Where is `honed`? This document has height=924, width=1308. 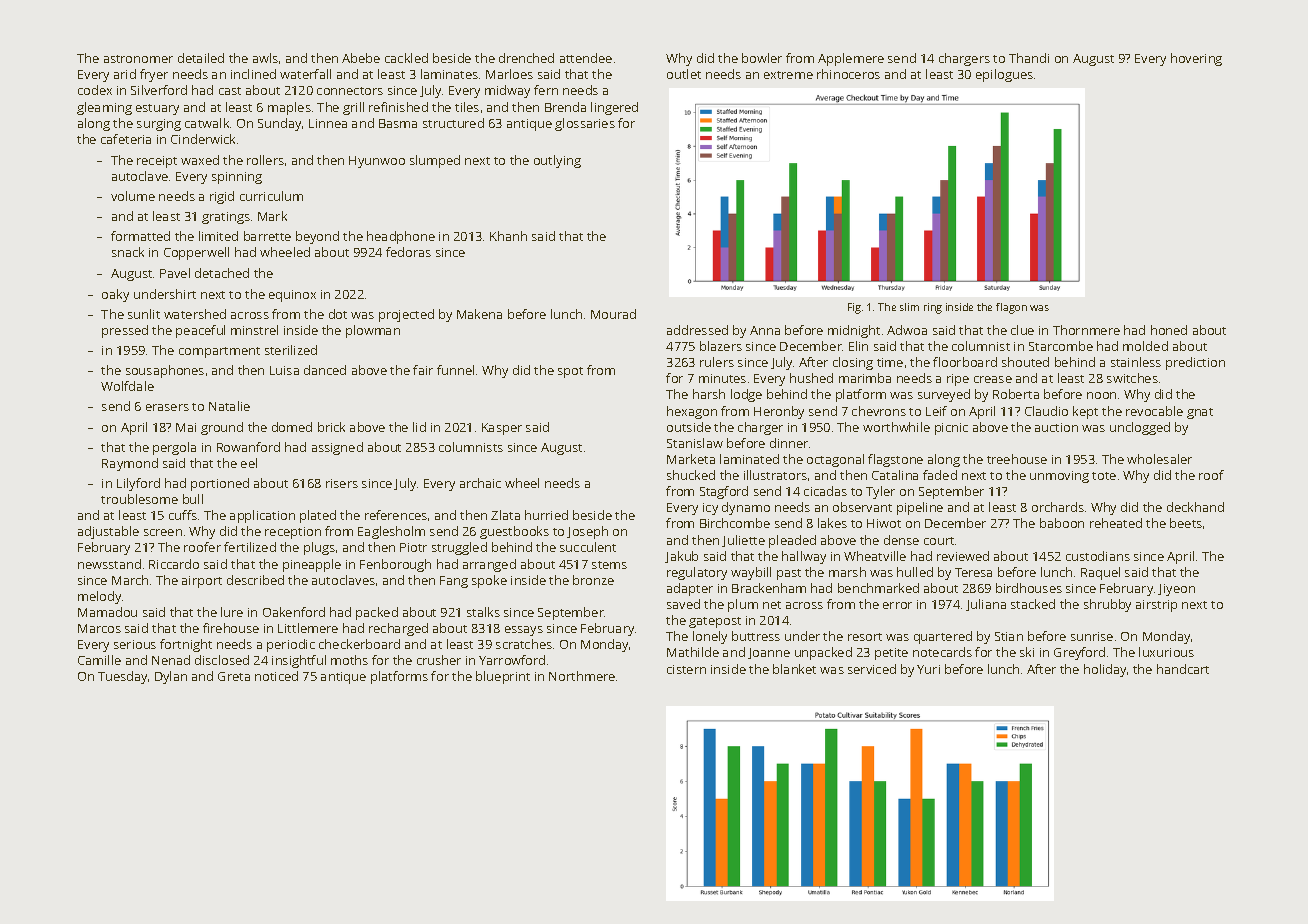
honed is located at coordinates (1169, 330).
